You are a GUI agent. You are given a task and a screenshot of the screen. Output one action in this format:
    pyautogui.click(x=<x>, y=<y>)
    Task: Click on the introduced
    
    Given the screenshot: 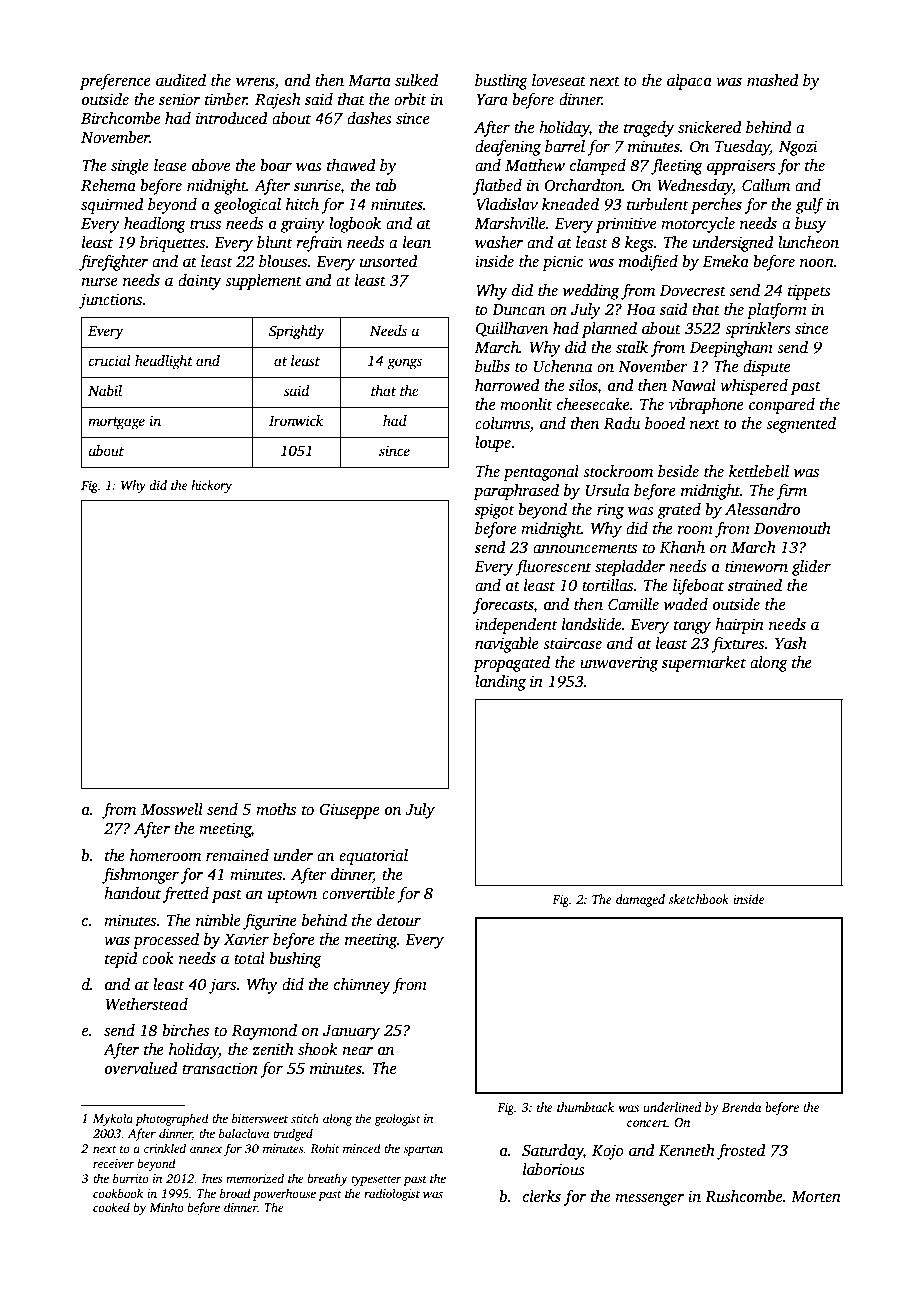 What is the action you would take?
    pyautogui.click(x=232, y=118)
